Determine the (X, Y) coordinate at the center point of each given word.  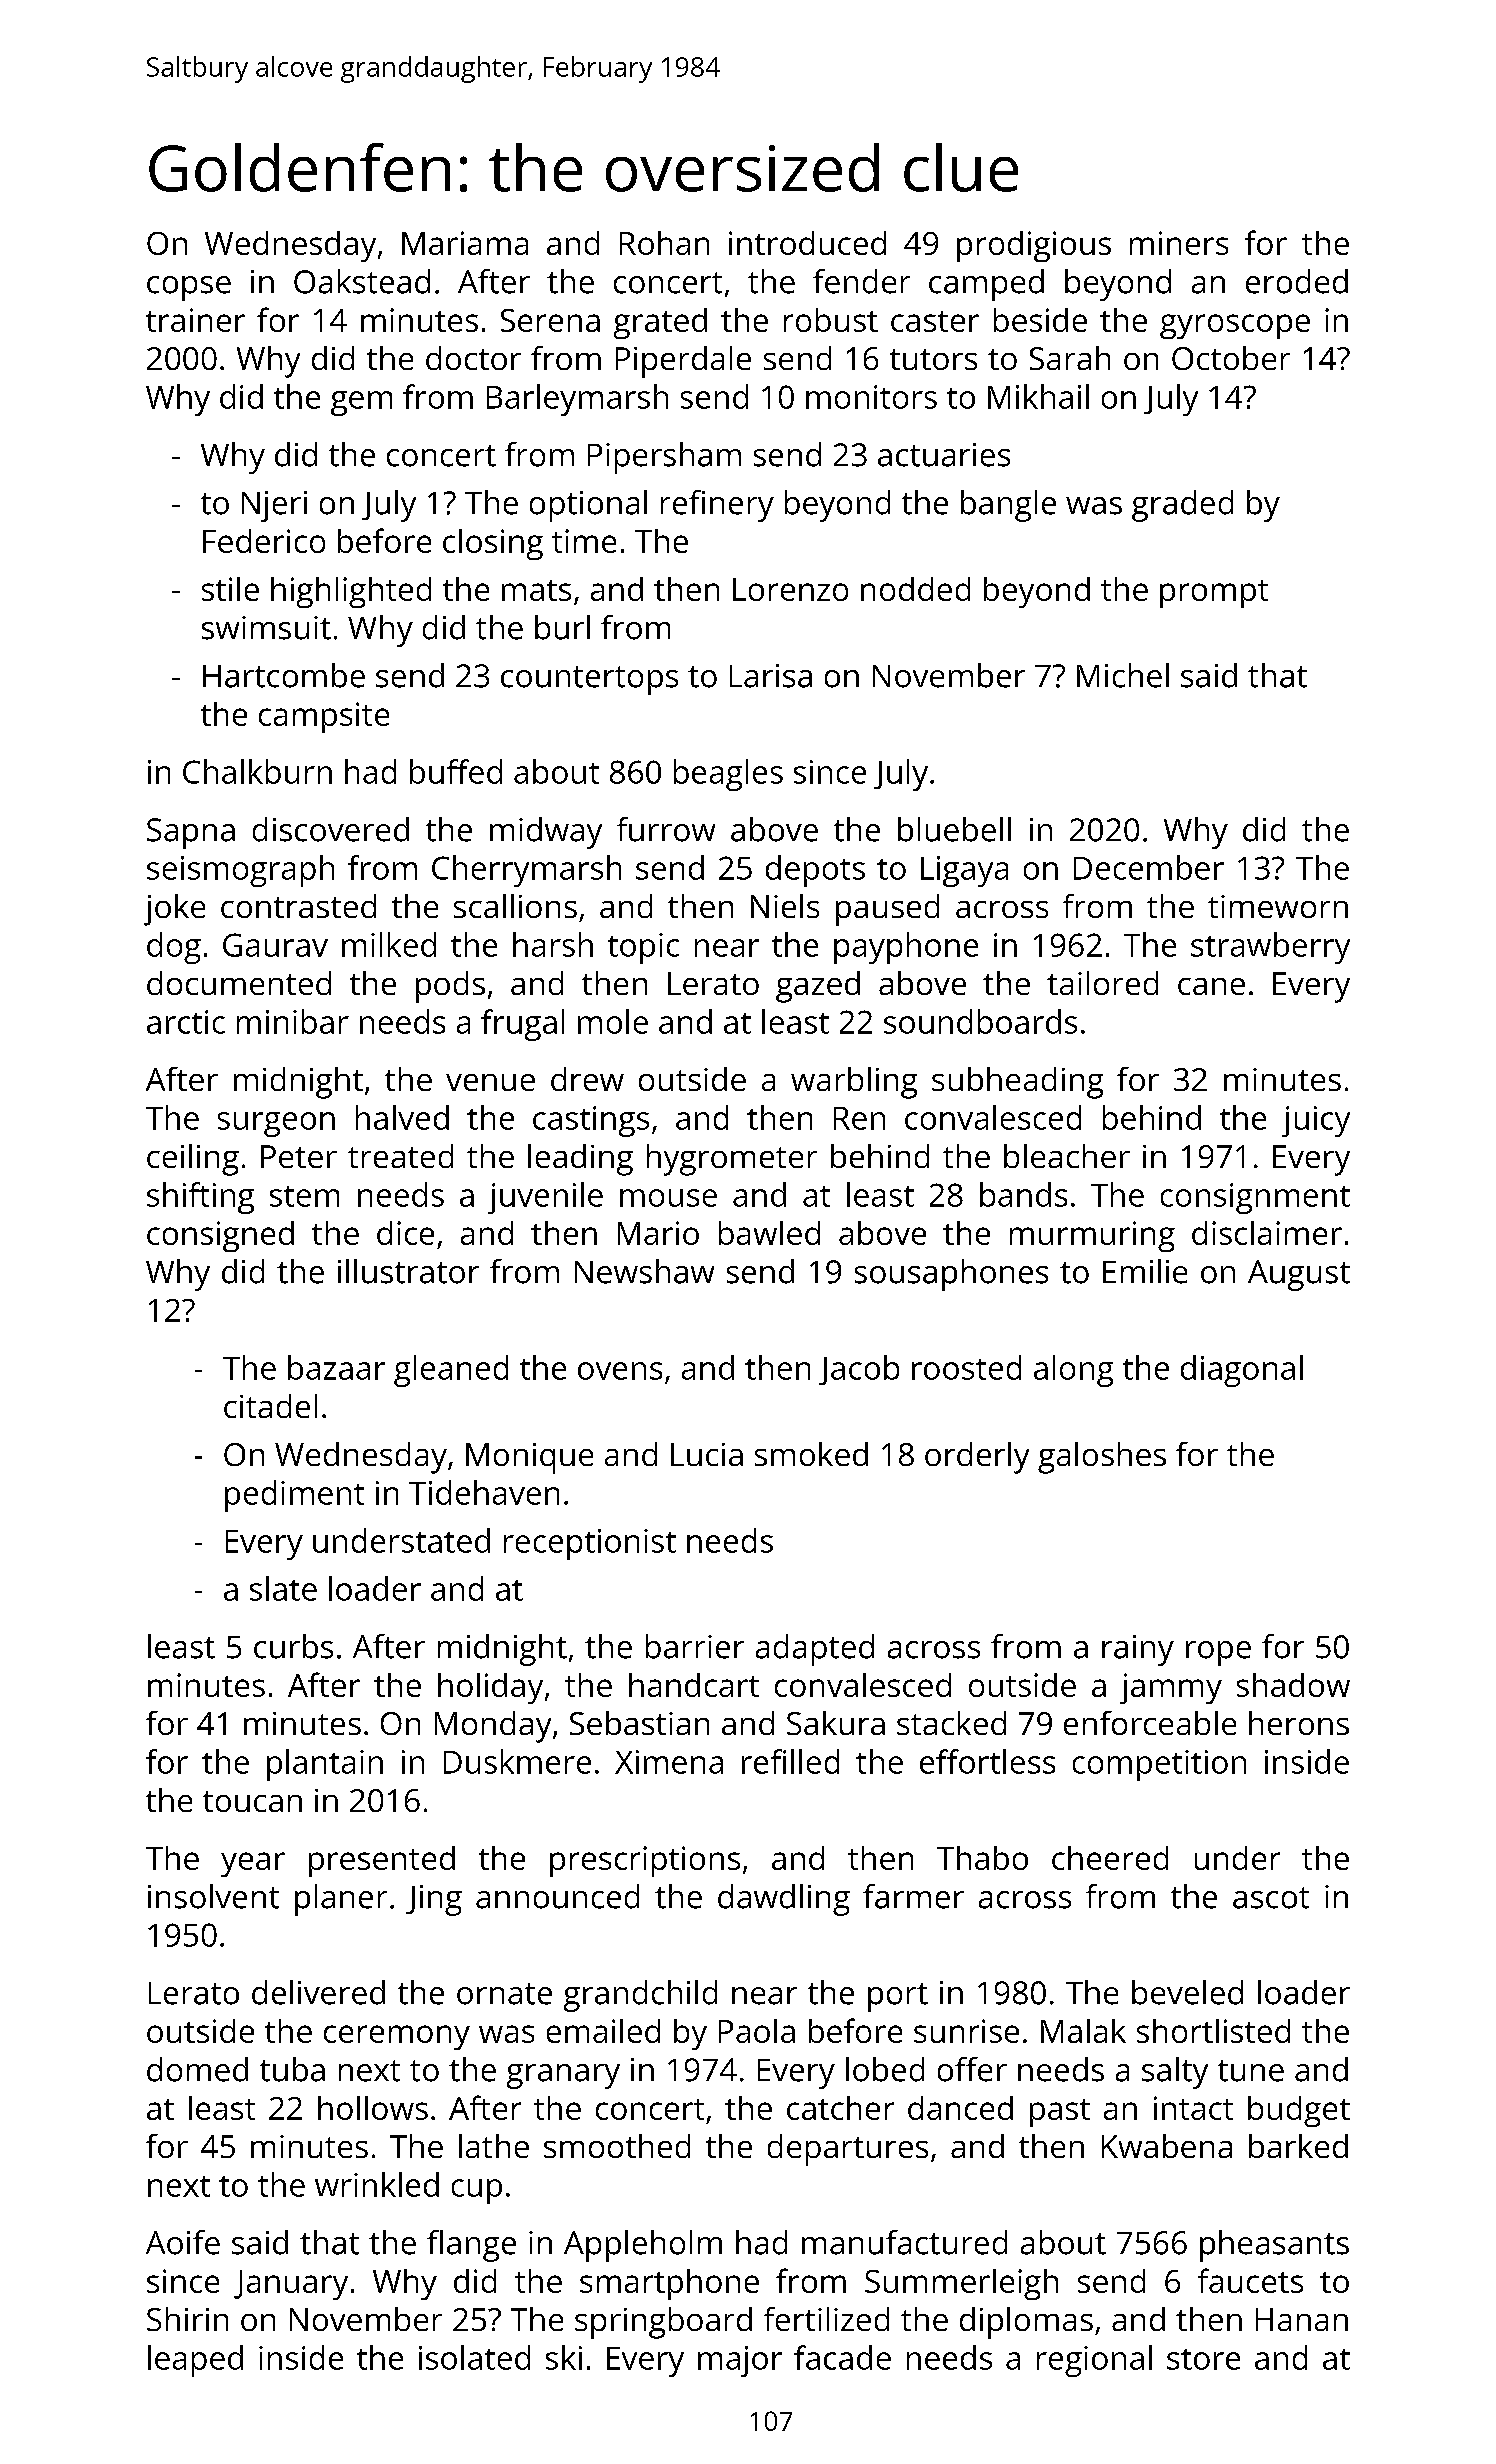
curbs (293, 1646)
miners (1179, 243)
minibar (293, 1021)
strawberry (1270, 948)
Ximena (669, 1762)
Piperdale (683, 362)
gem (361, 403)
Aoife (183, 2242)
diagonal (1242, 1371)
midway (546, 833)
